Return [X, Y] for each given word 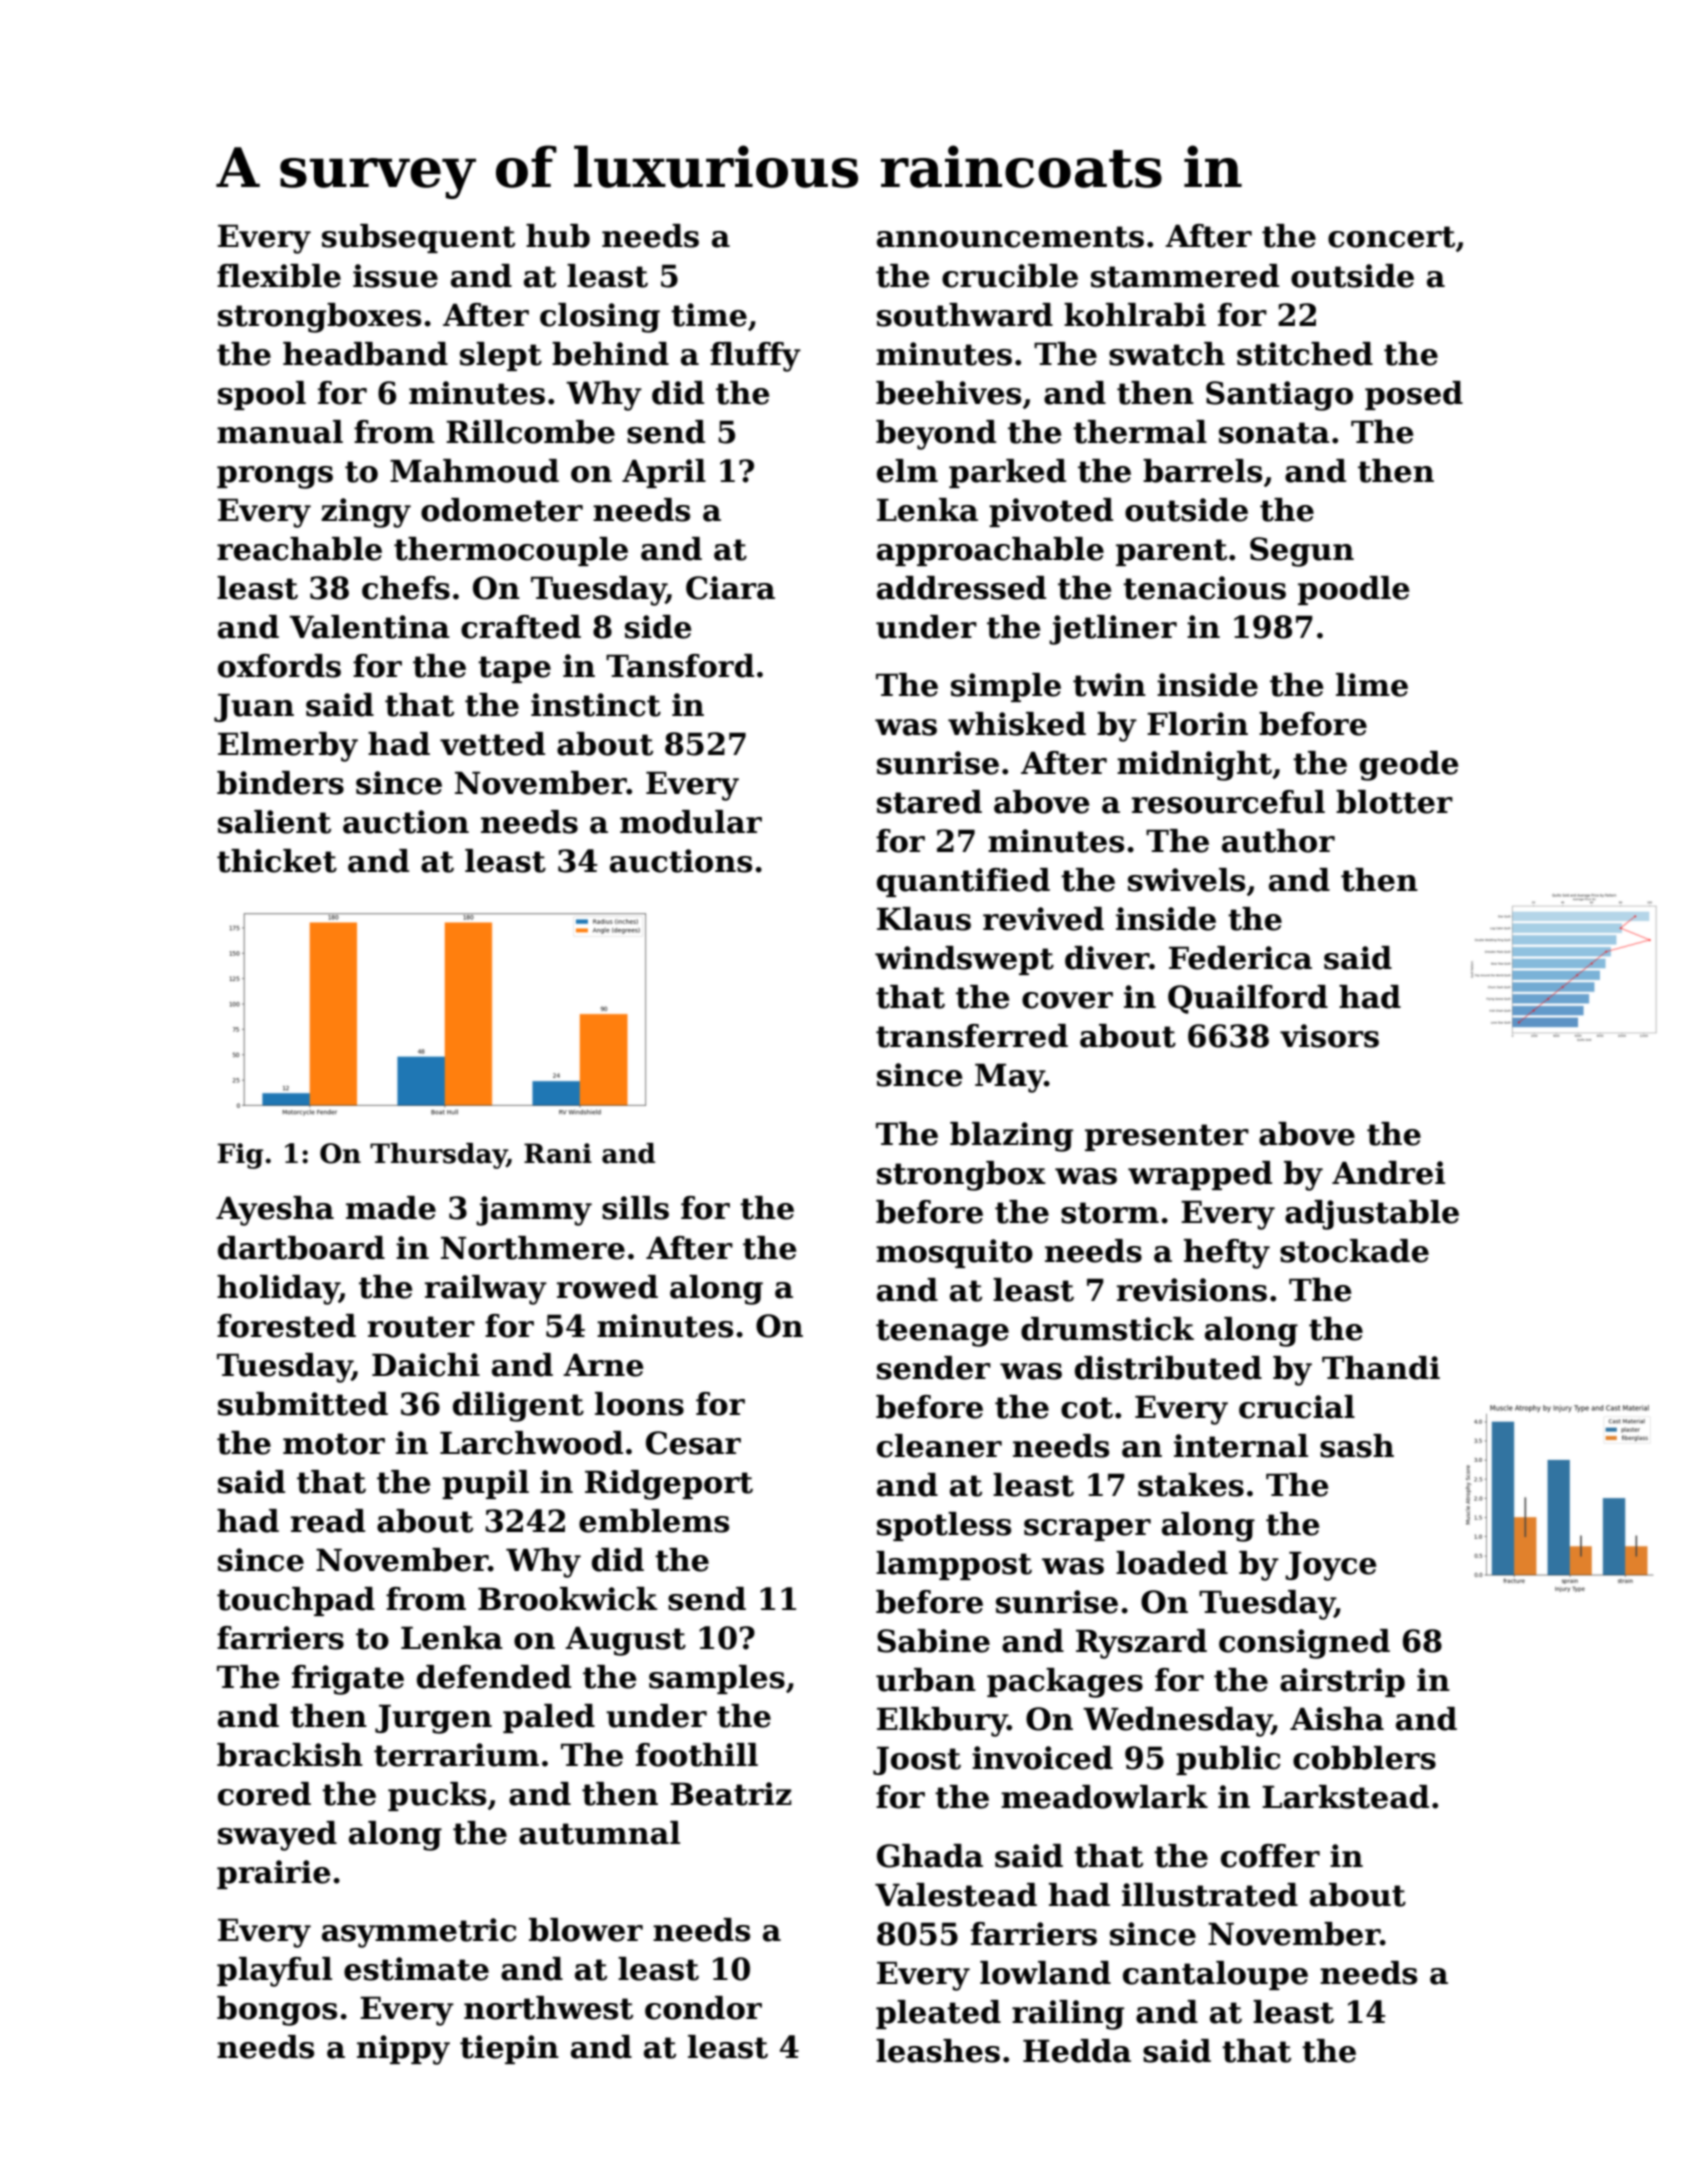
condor [703, 2008]
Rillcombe [530, 432]
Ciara [730, 588]
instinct [596, 705]
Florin [1197, 724]
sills [635, 1208]
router [421, 1327]
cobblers [1364, 1758]
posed [1414, 395]
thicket [277, 861]
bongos [277, 2011]
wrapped [1200, 1175]
